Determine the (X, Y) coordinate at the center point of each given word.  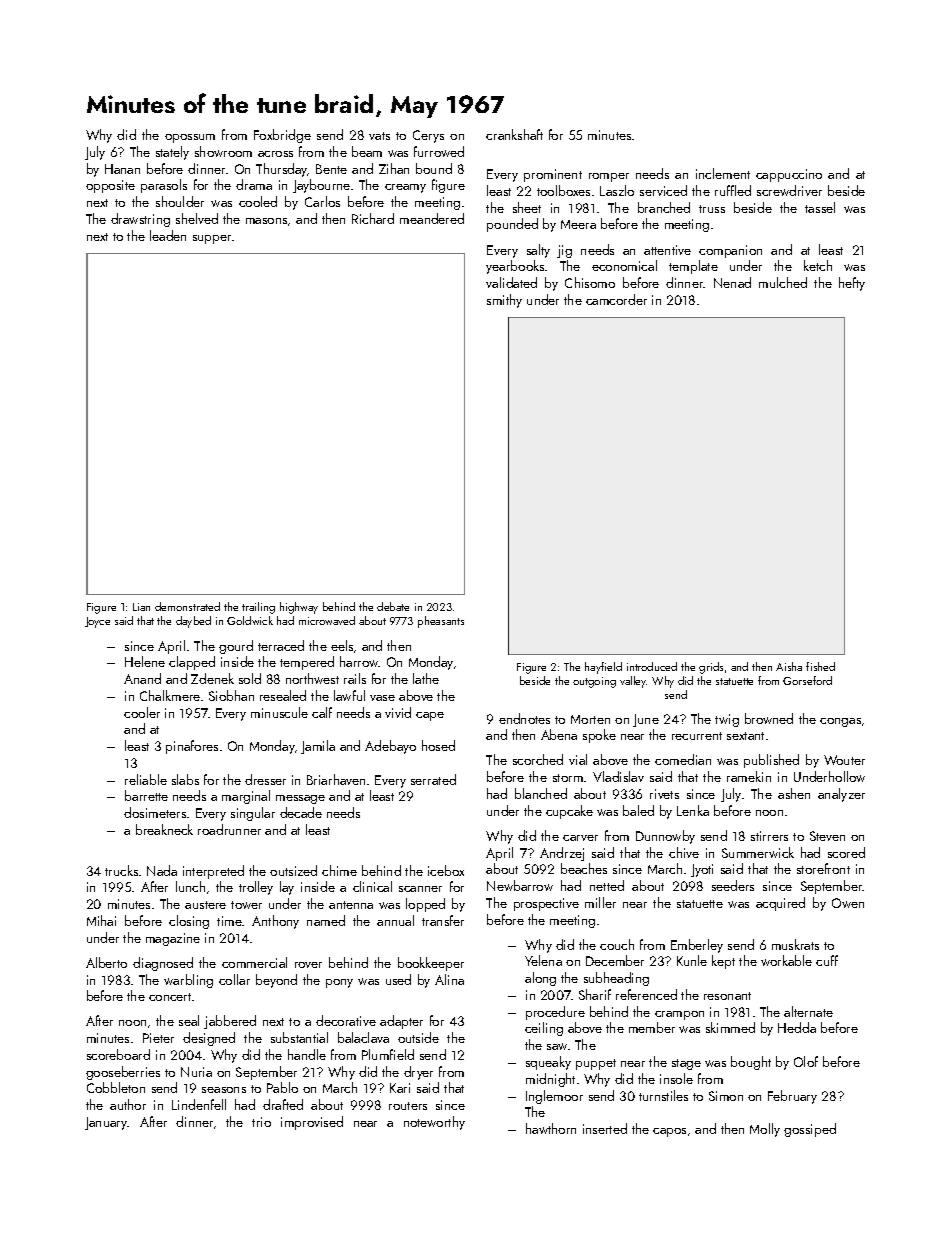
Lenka (693, 810)
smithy (504, 301)
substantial (299, 1037)
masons (266, 221)
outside (418, 1037)
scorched (538, 759)
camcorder (616, 299)
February (792, 1097)
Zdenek (212, 678)
